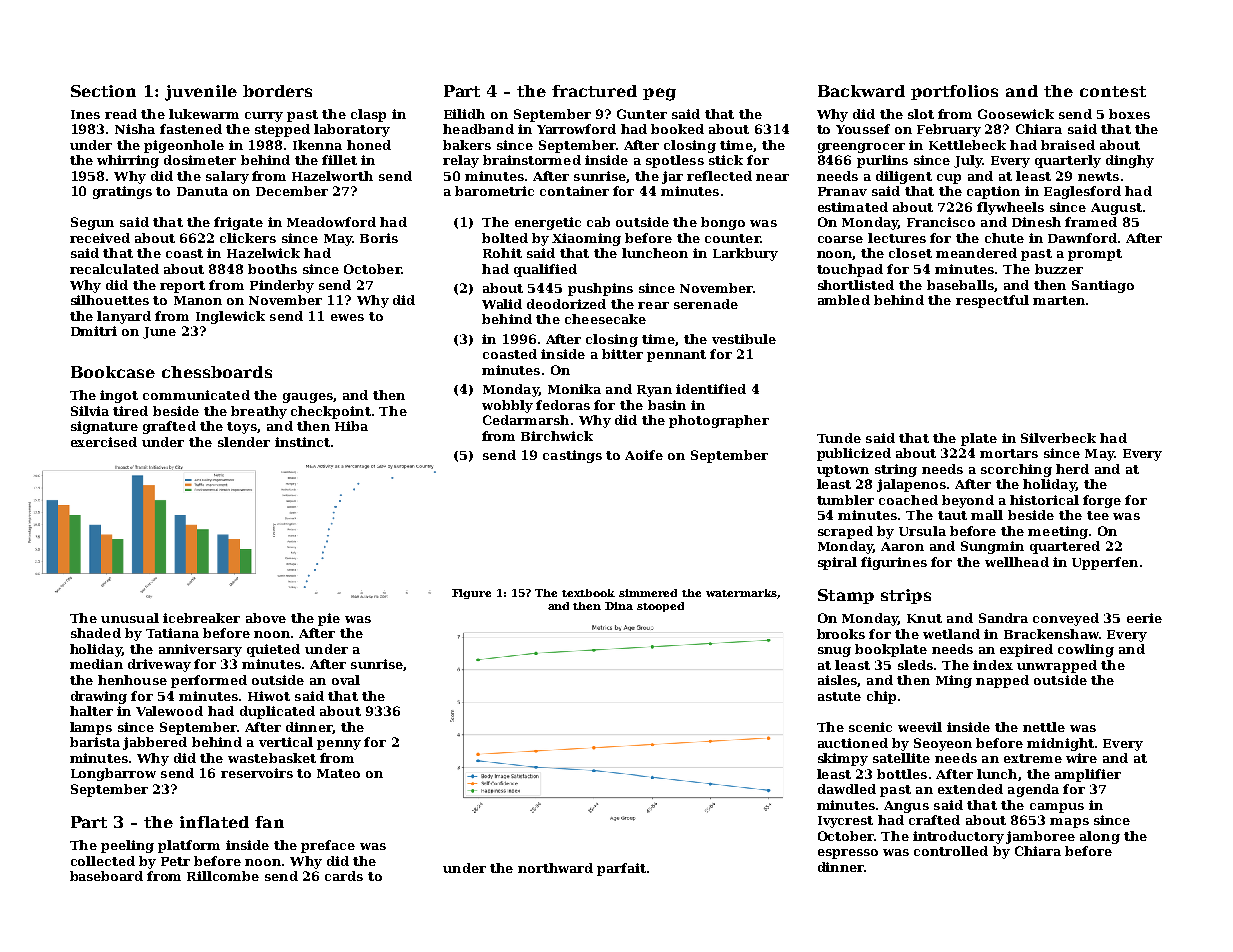  What do you see at coordinates (644, 455) in the screenshot?
I see `Aoife` at bounding box center [644, 455].
